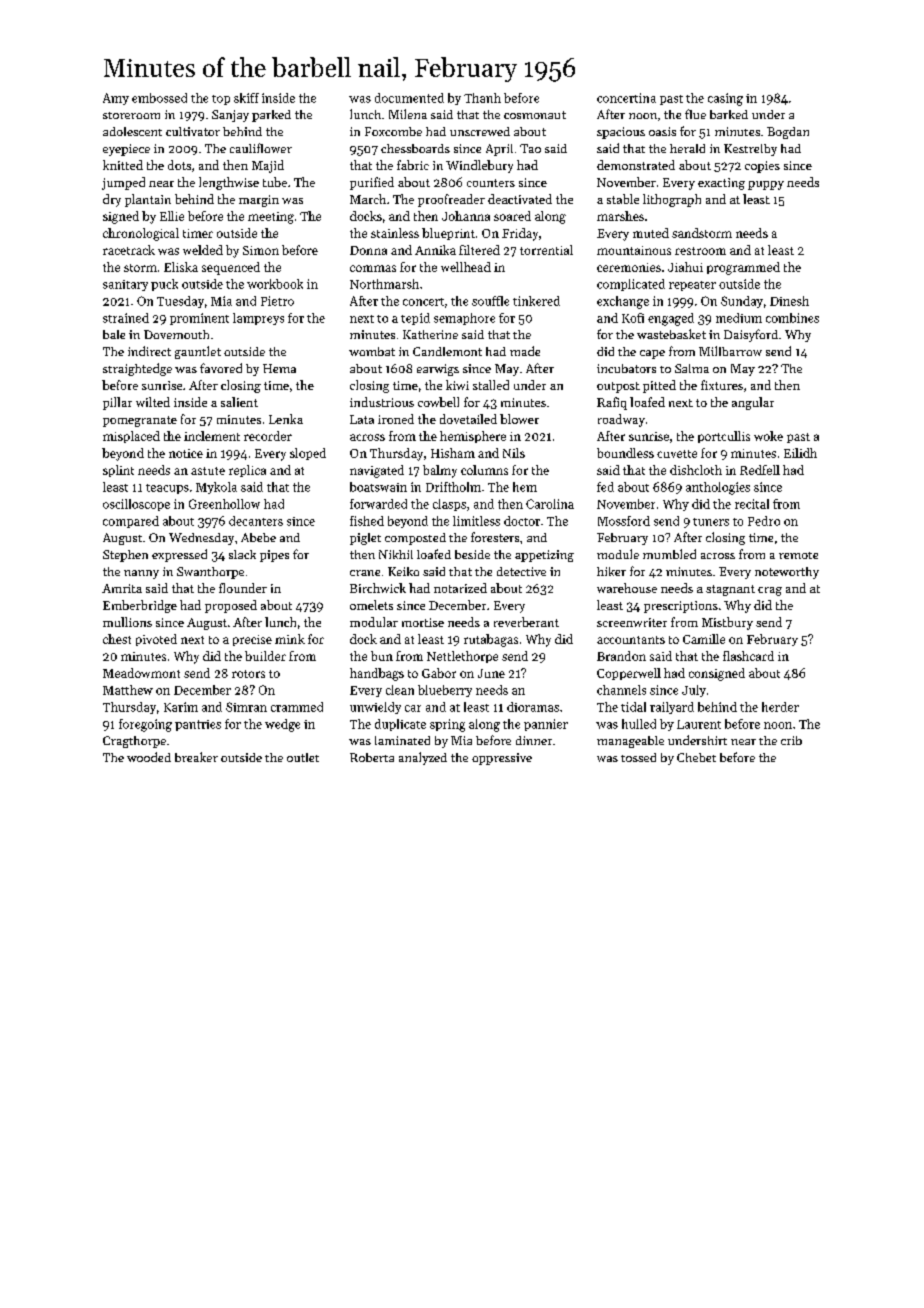 This page has width=924, height=1308. What do you see at coordinates (246, 98) in the page?
I see `skiff` at bounding box center [246, 98].
